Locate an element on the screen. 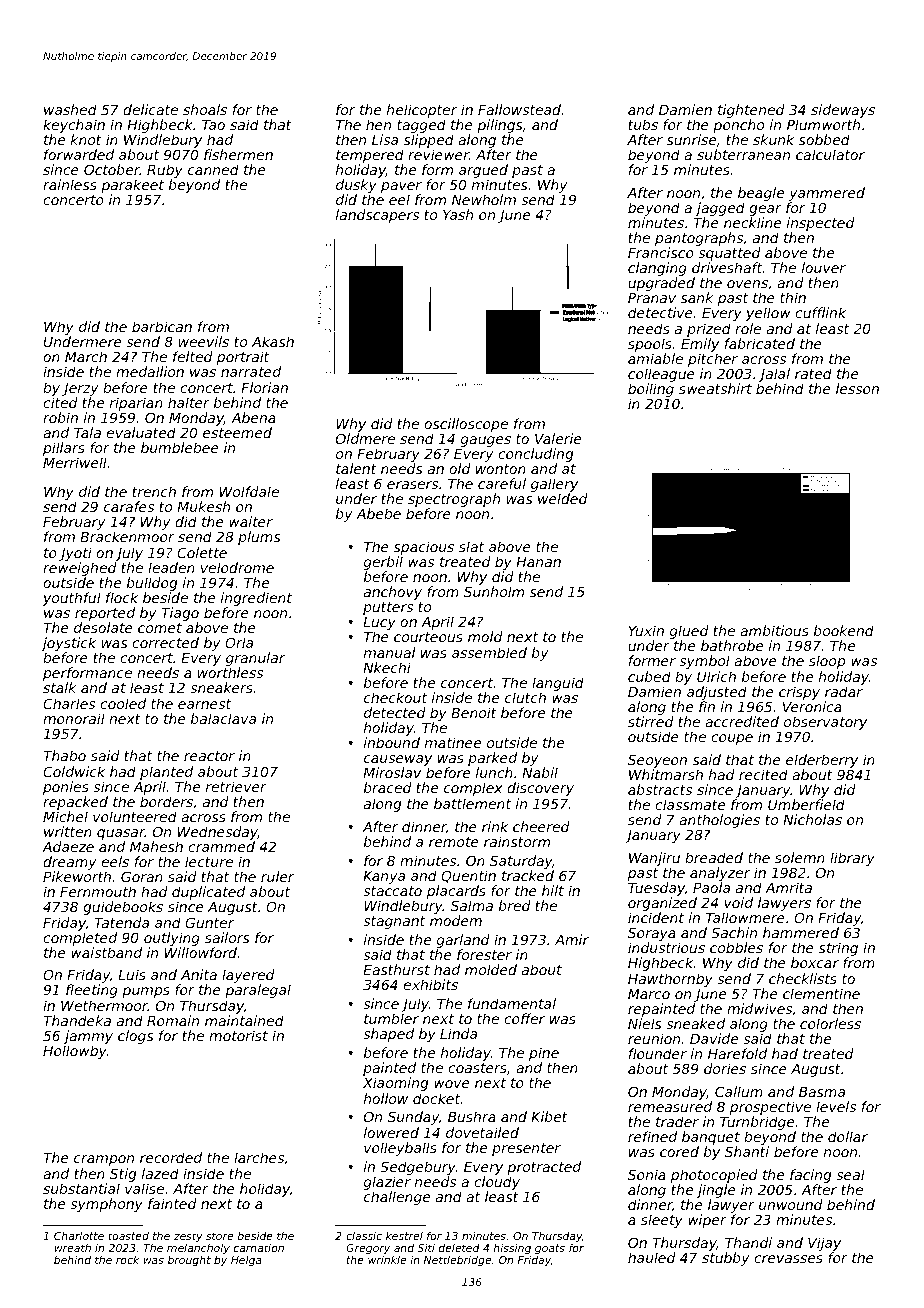 This screenshot has width=924, height=1308. washed is located at coordinates (70, 109).
